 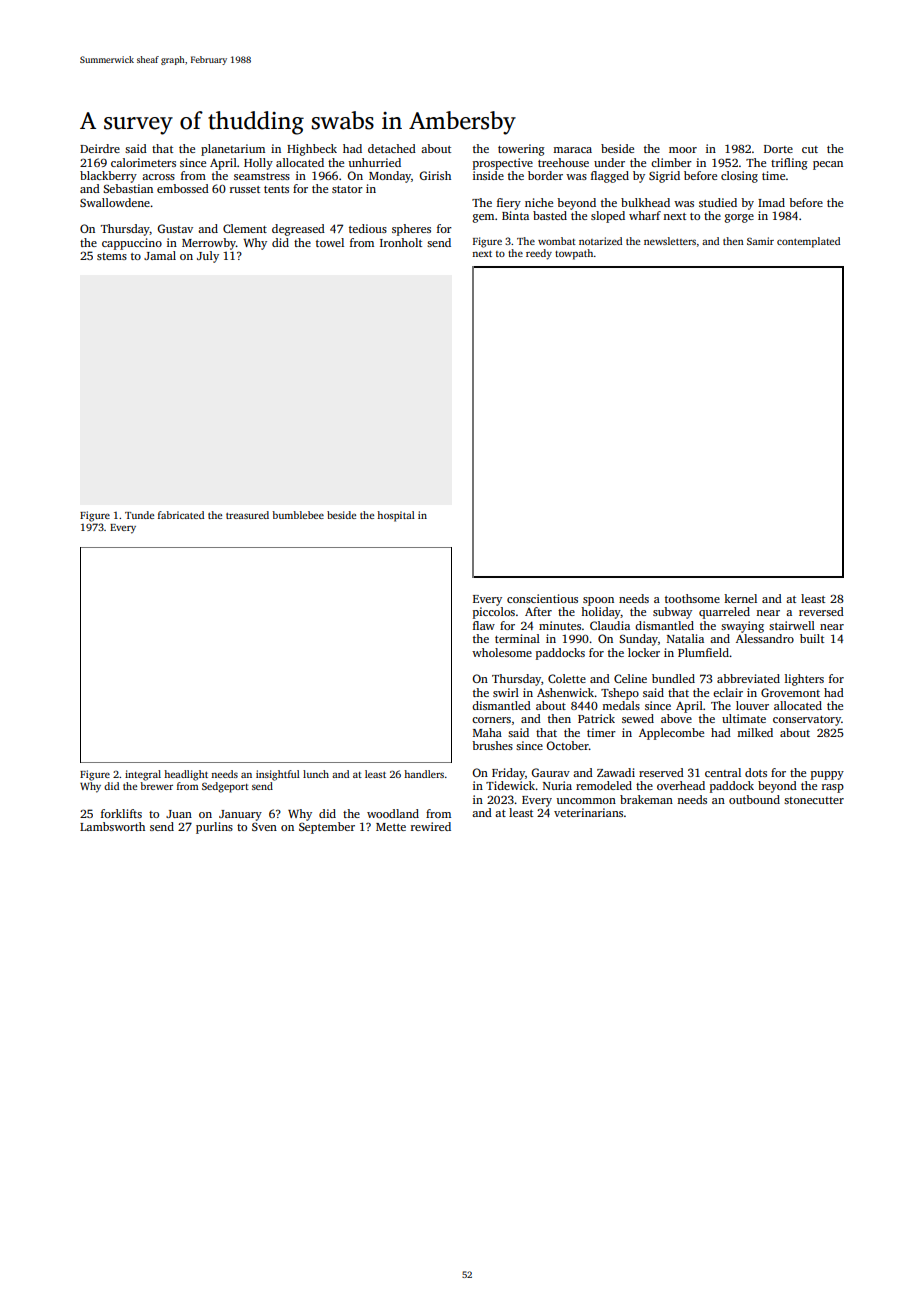 What do you see at coordinates (327, 828) in the screenshot?
I see `September` at bounding box center [327, 828].
